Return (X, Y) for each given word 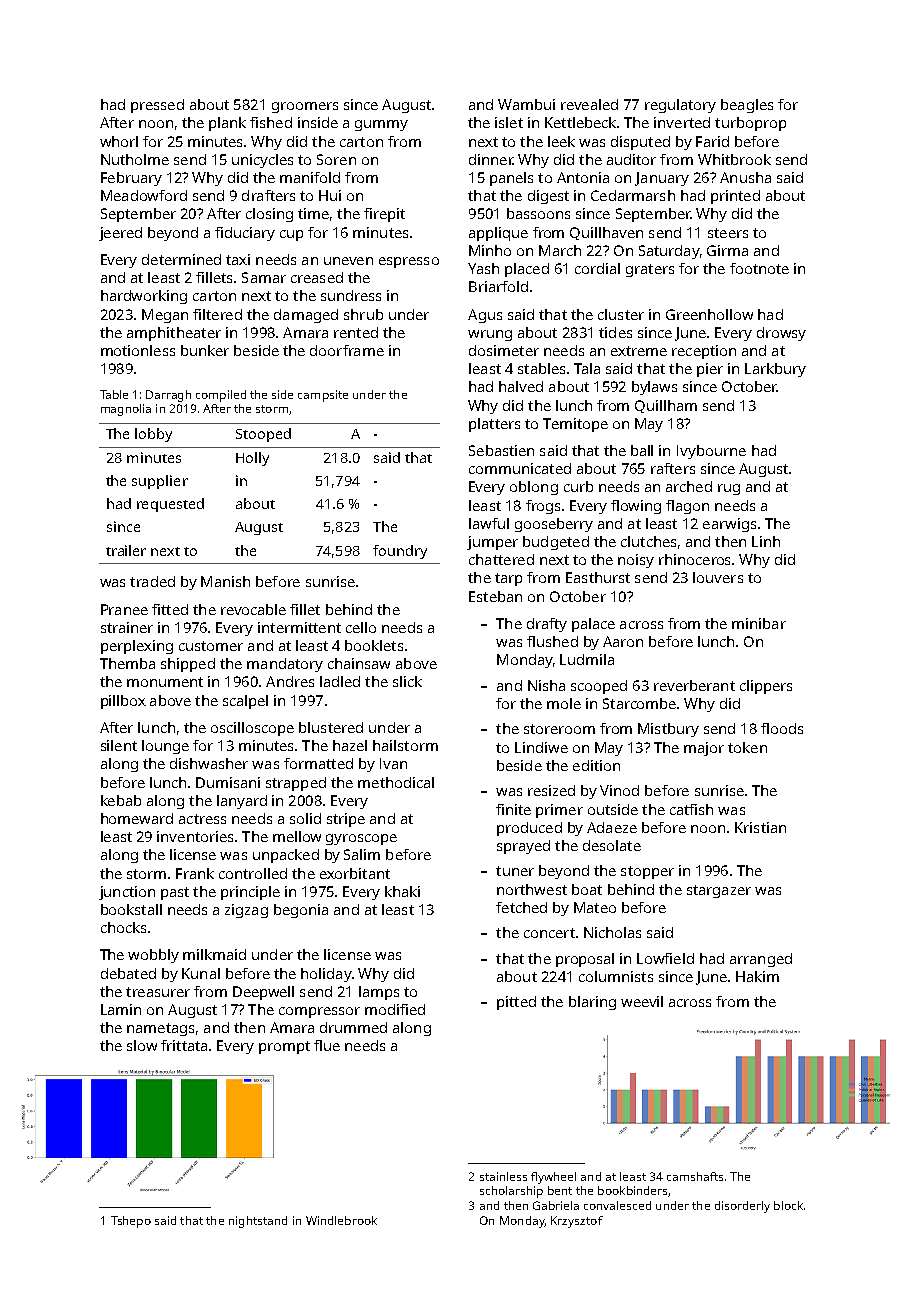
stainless (503, 1176)
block (788, 1205)
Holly (252, 459)
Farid (712, 141)
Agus (485, 316)
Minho (490, 250)
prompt (284, 1047)
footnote (759, 268)
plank (227, 124)
